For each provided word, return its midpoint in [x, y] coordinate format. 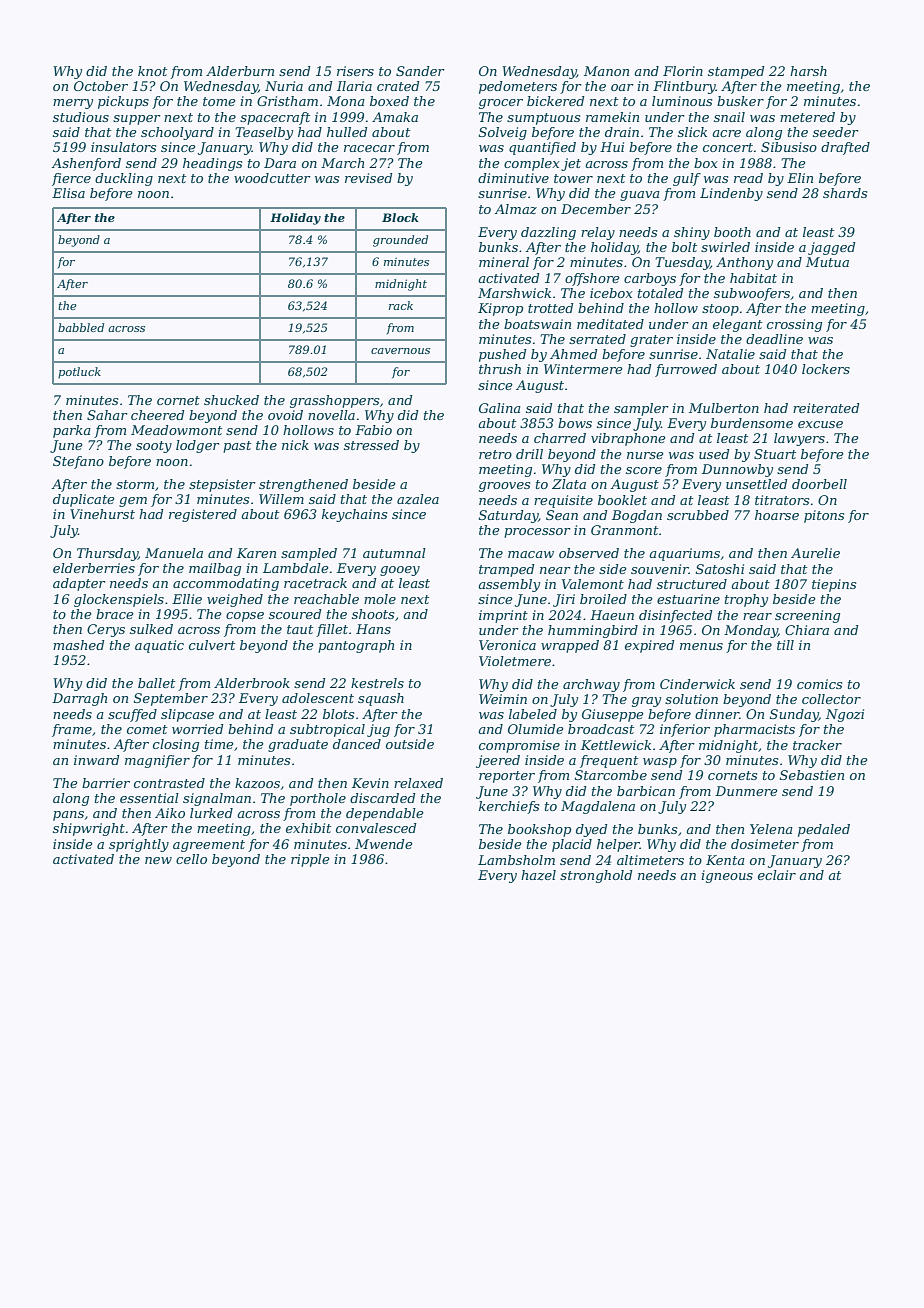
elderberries [94, 568]
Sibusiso [789, 147]
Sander [420, 71]
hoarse [777, 515]
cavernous [400, 351]
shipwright [89, 829]
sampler [641, 409]
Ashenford [86, 164]
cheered [158, 415]
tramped [507, 570]
